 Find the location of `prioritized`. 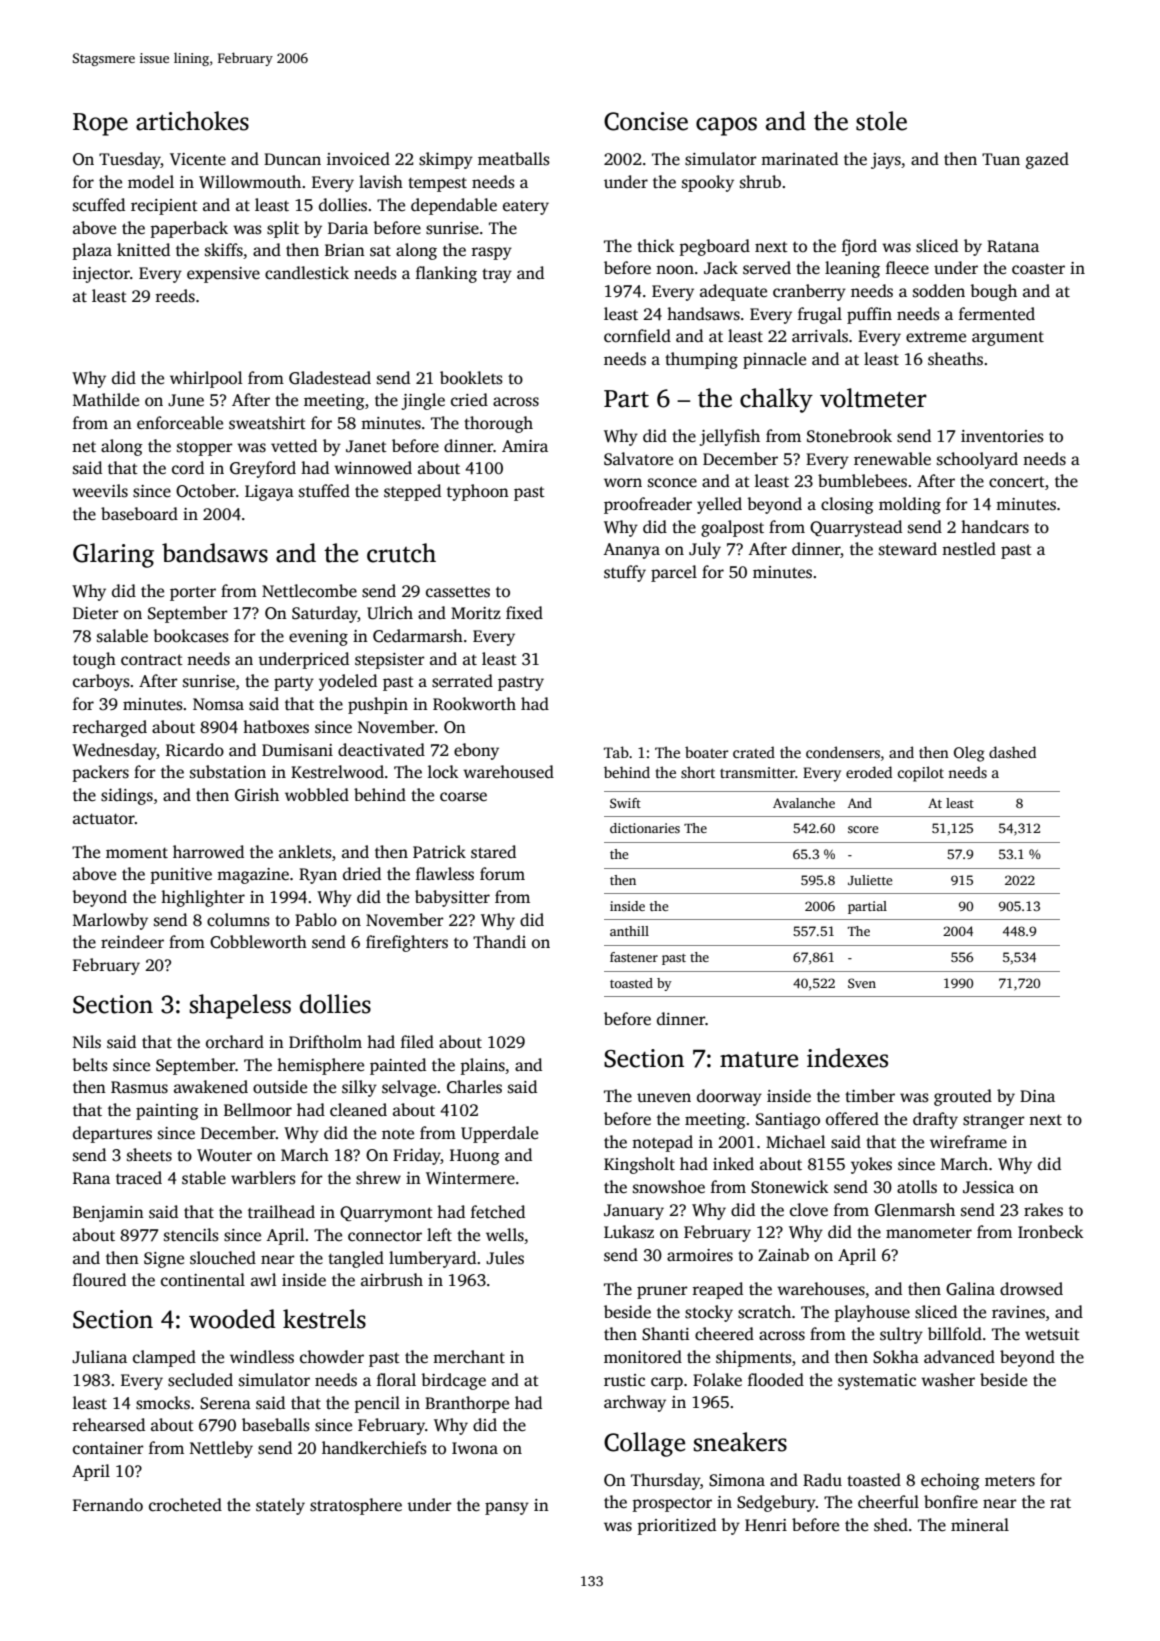

prioritized is located at coordinates (676, 1526).
